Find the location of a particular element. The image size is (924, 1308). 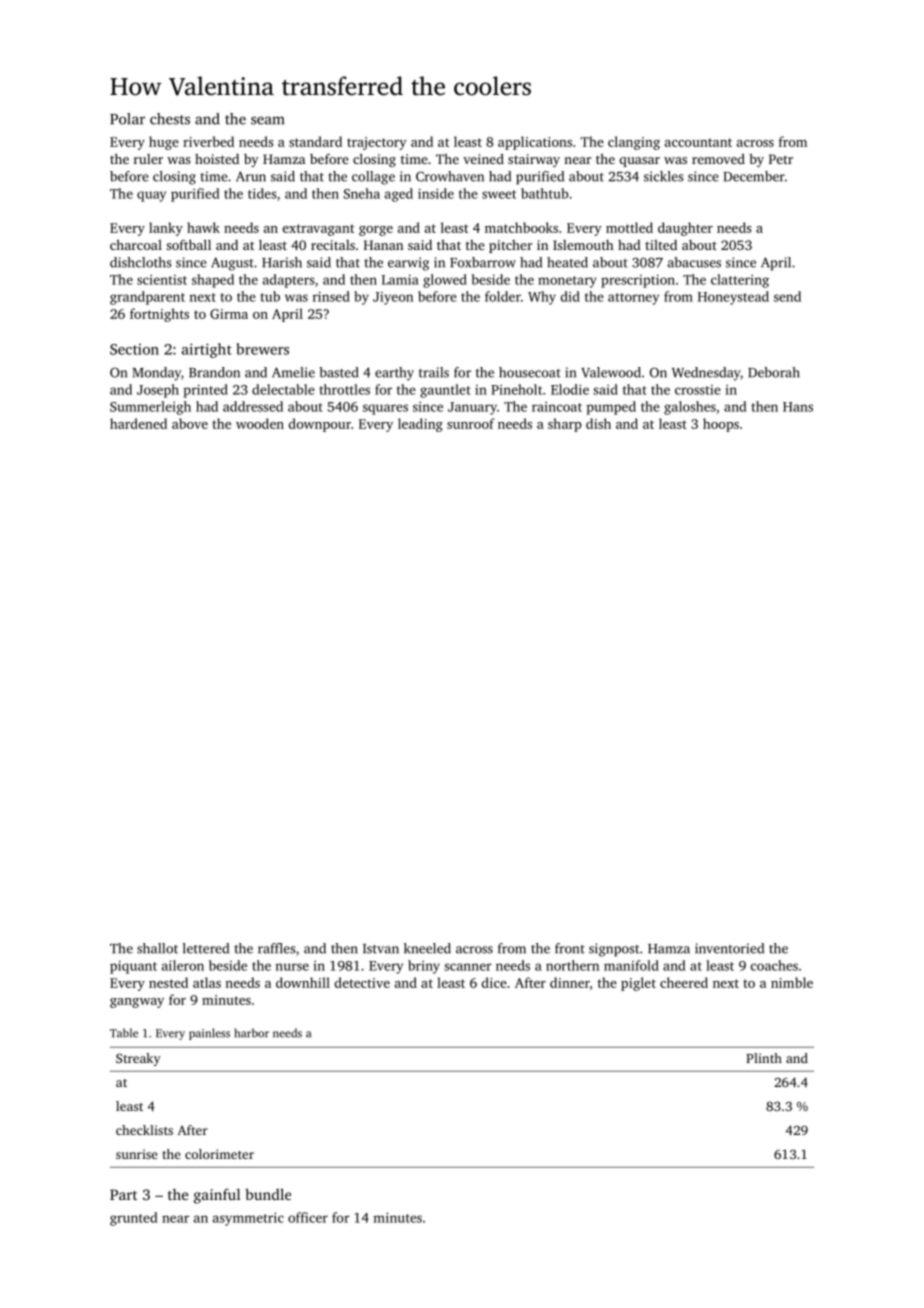

accountant is located at coordinates (698, 142).
